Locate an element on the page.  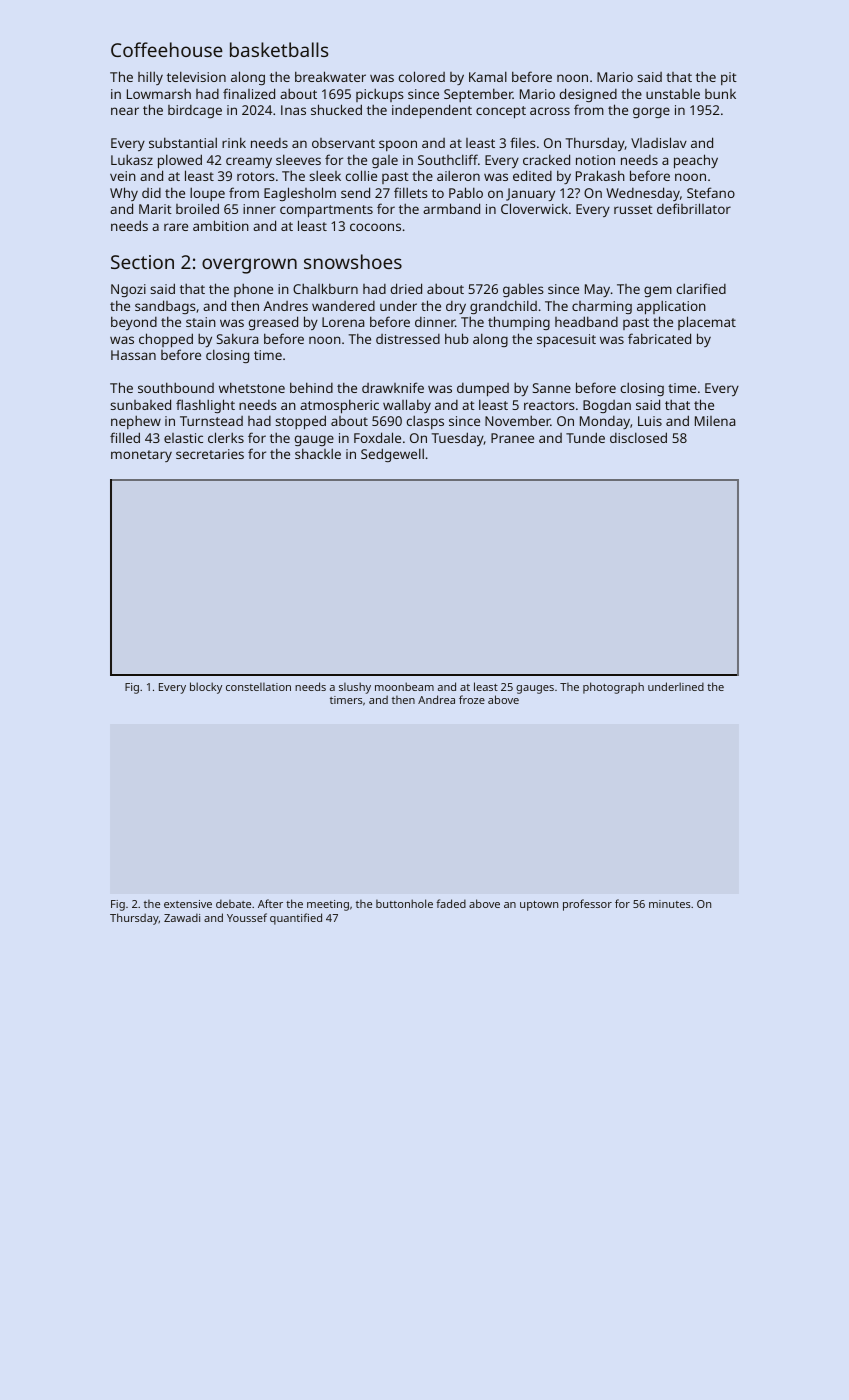
blocky is located at coordinates (206, 688).
